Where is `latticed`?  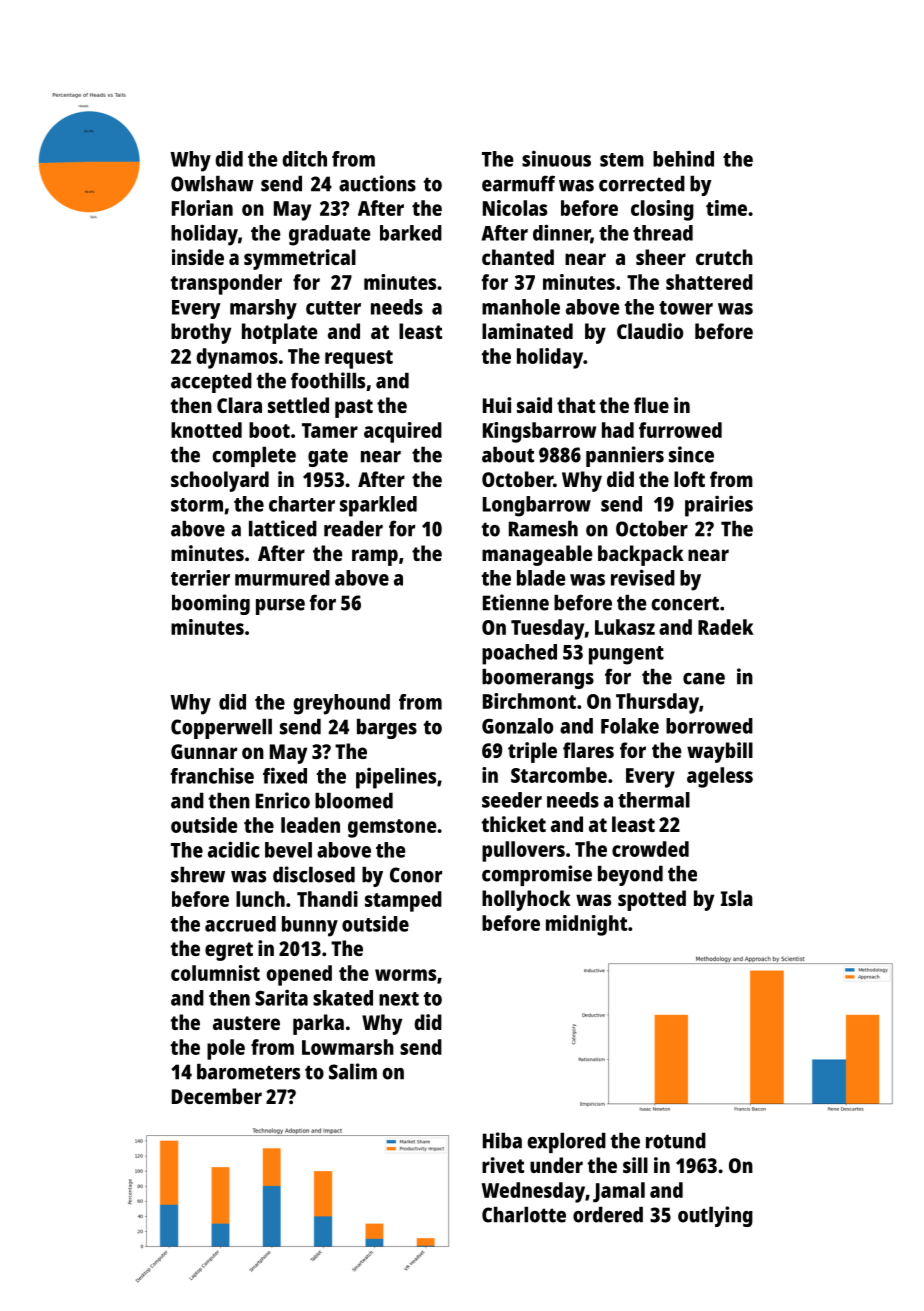 latticed is located at coordinates (283, 528).
